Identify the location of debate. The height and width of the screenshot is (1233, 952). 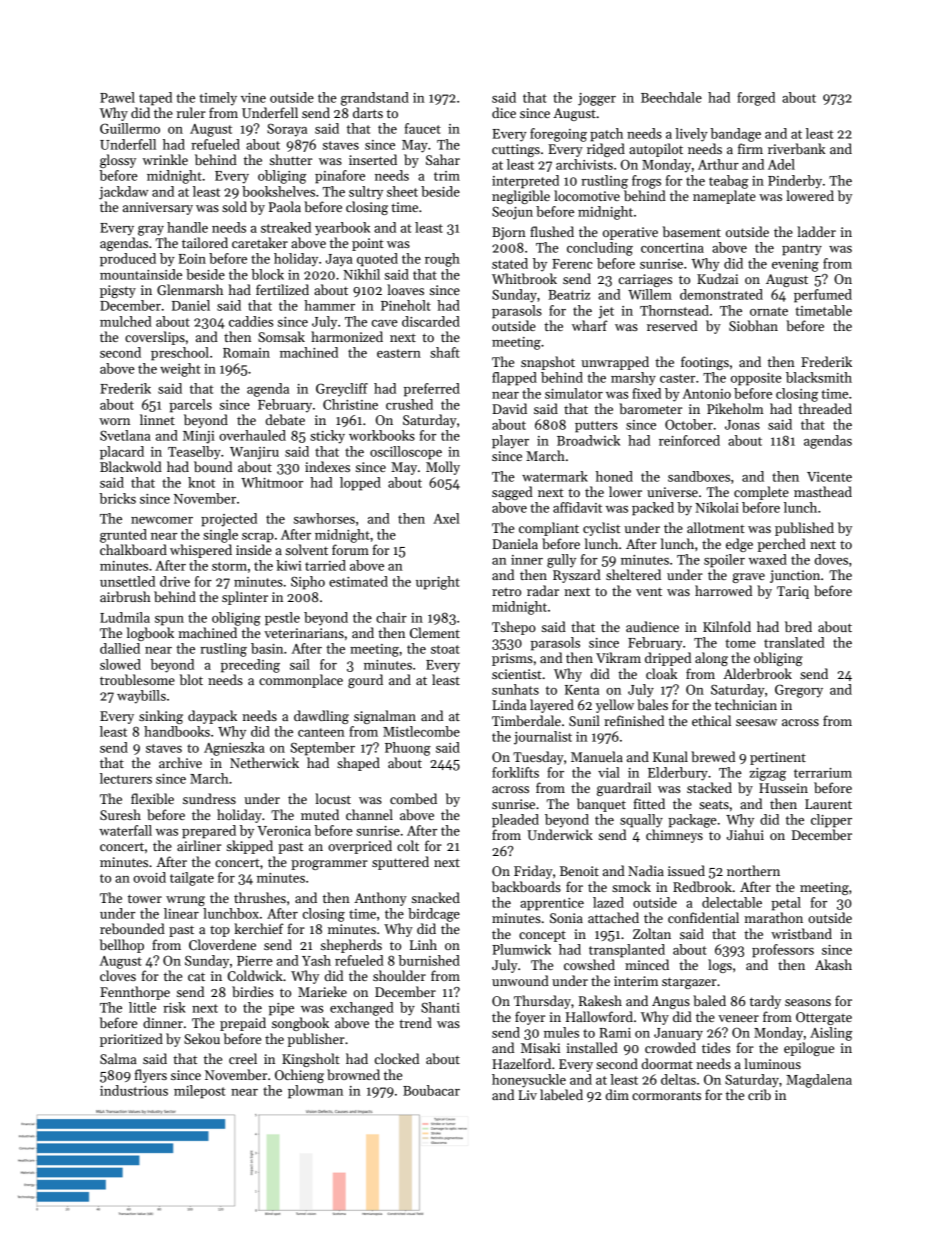
(285, 419).
